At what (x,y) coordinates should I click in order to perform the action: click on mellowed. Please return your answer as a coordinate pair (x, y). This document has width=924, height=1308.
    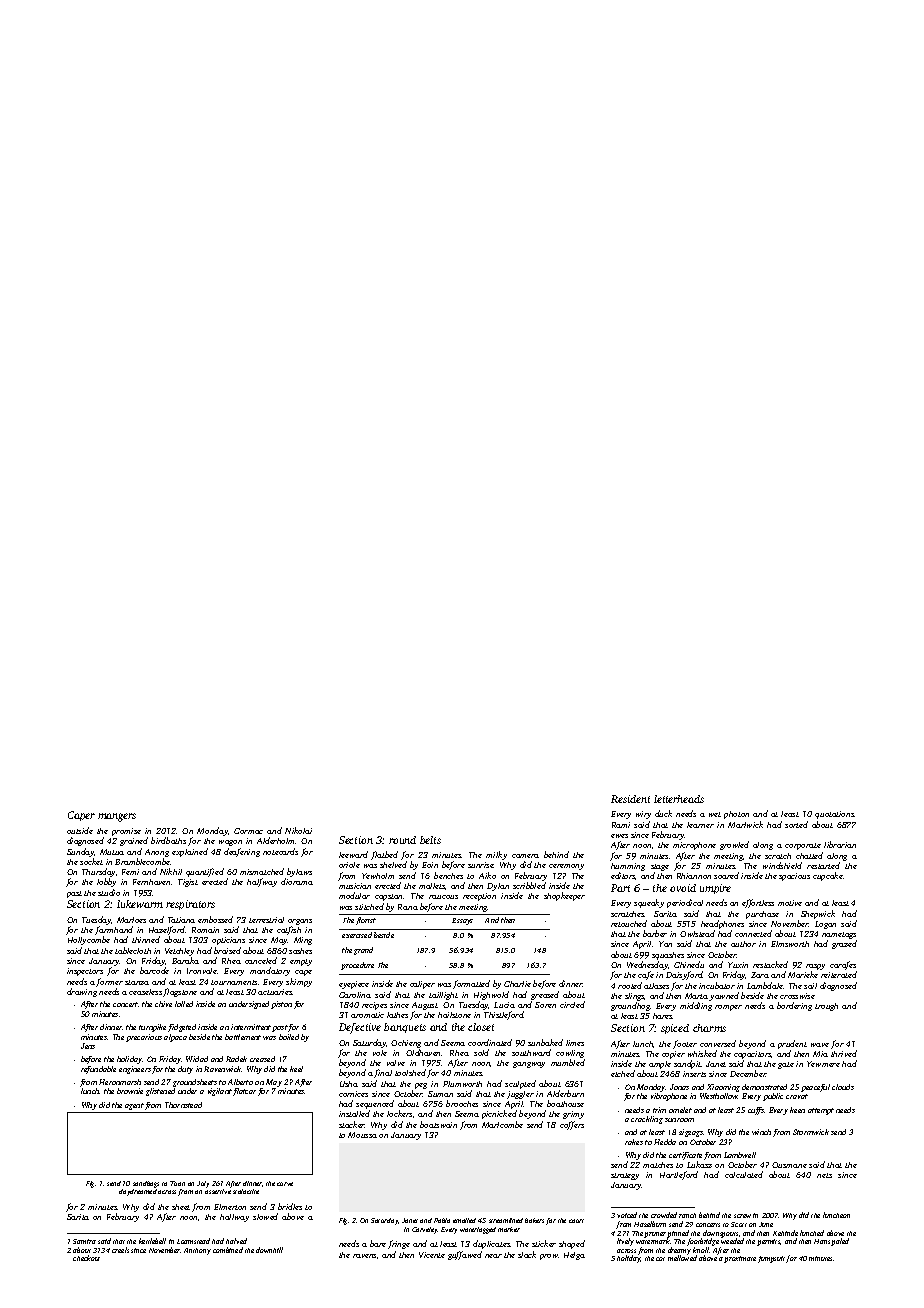
    Looking at the image, I should click on (682, 1258).
